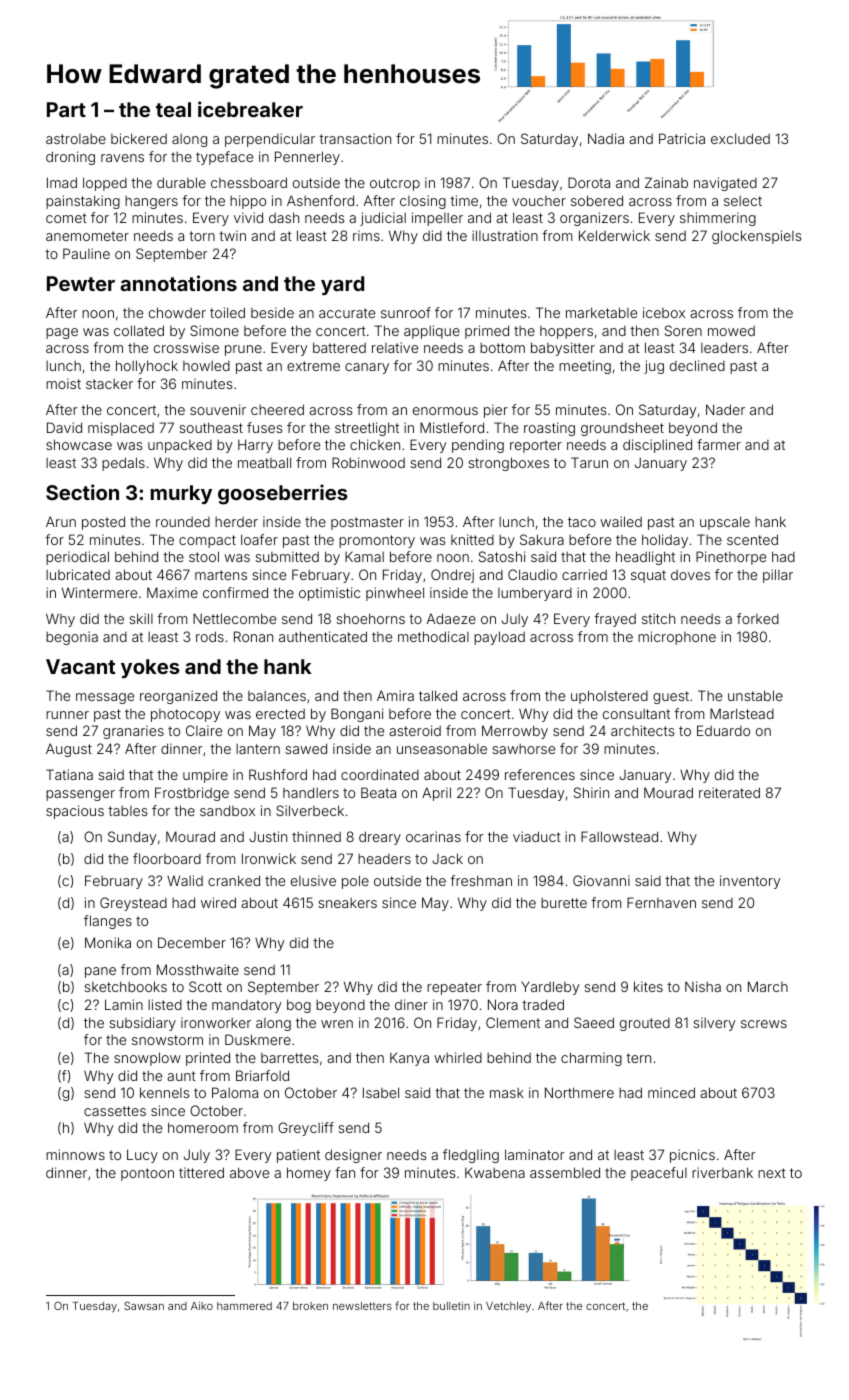 The height and width of the screenshot is (1400, 849). What do you see at coordinates (756, 237) in the screenshot?
I see `glockenspiels` at bounding box center [756, 237].
